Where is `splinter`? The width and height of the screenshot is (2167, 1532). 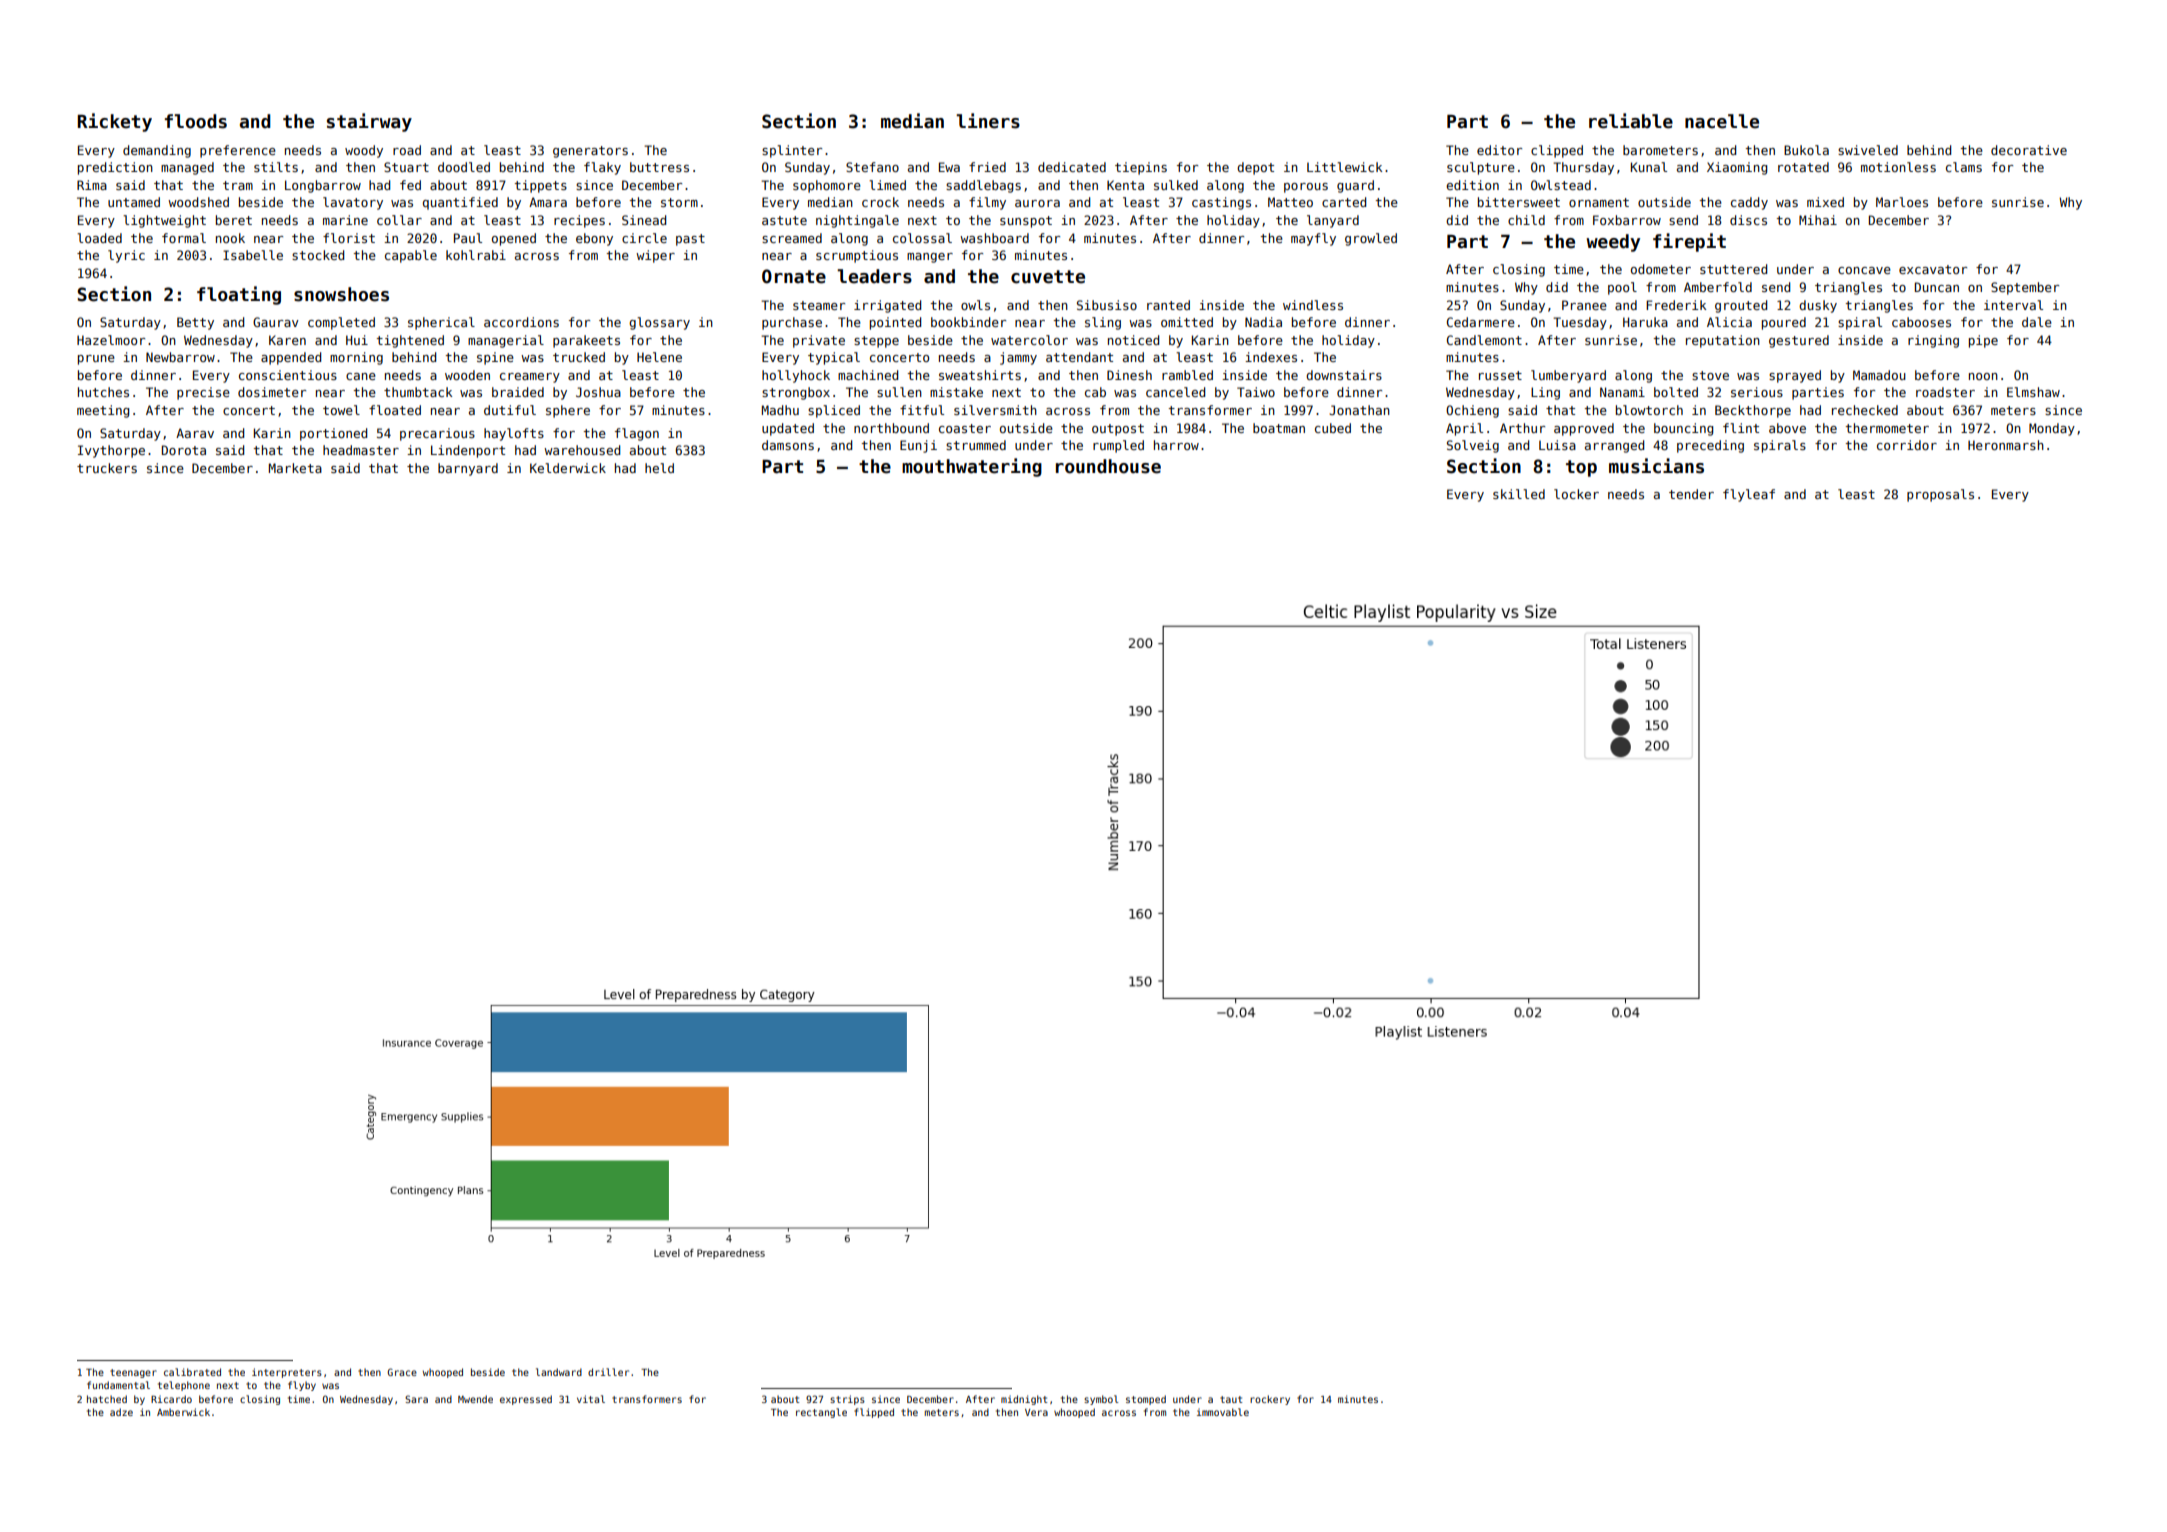
splinter is located at coordinates (792, 151).
